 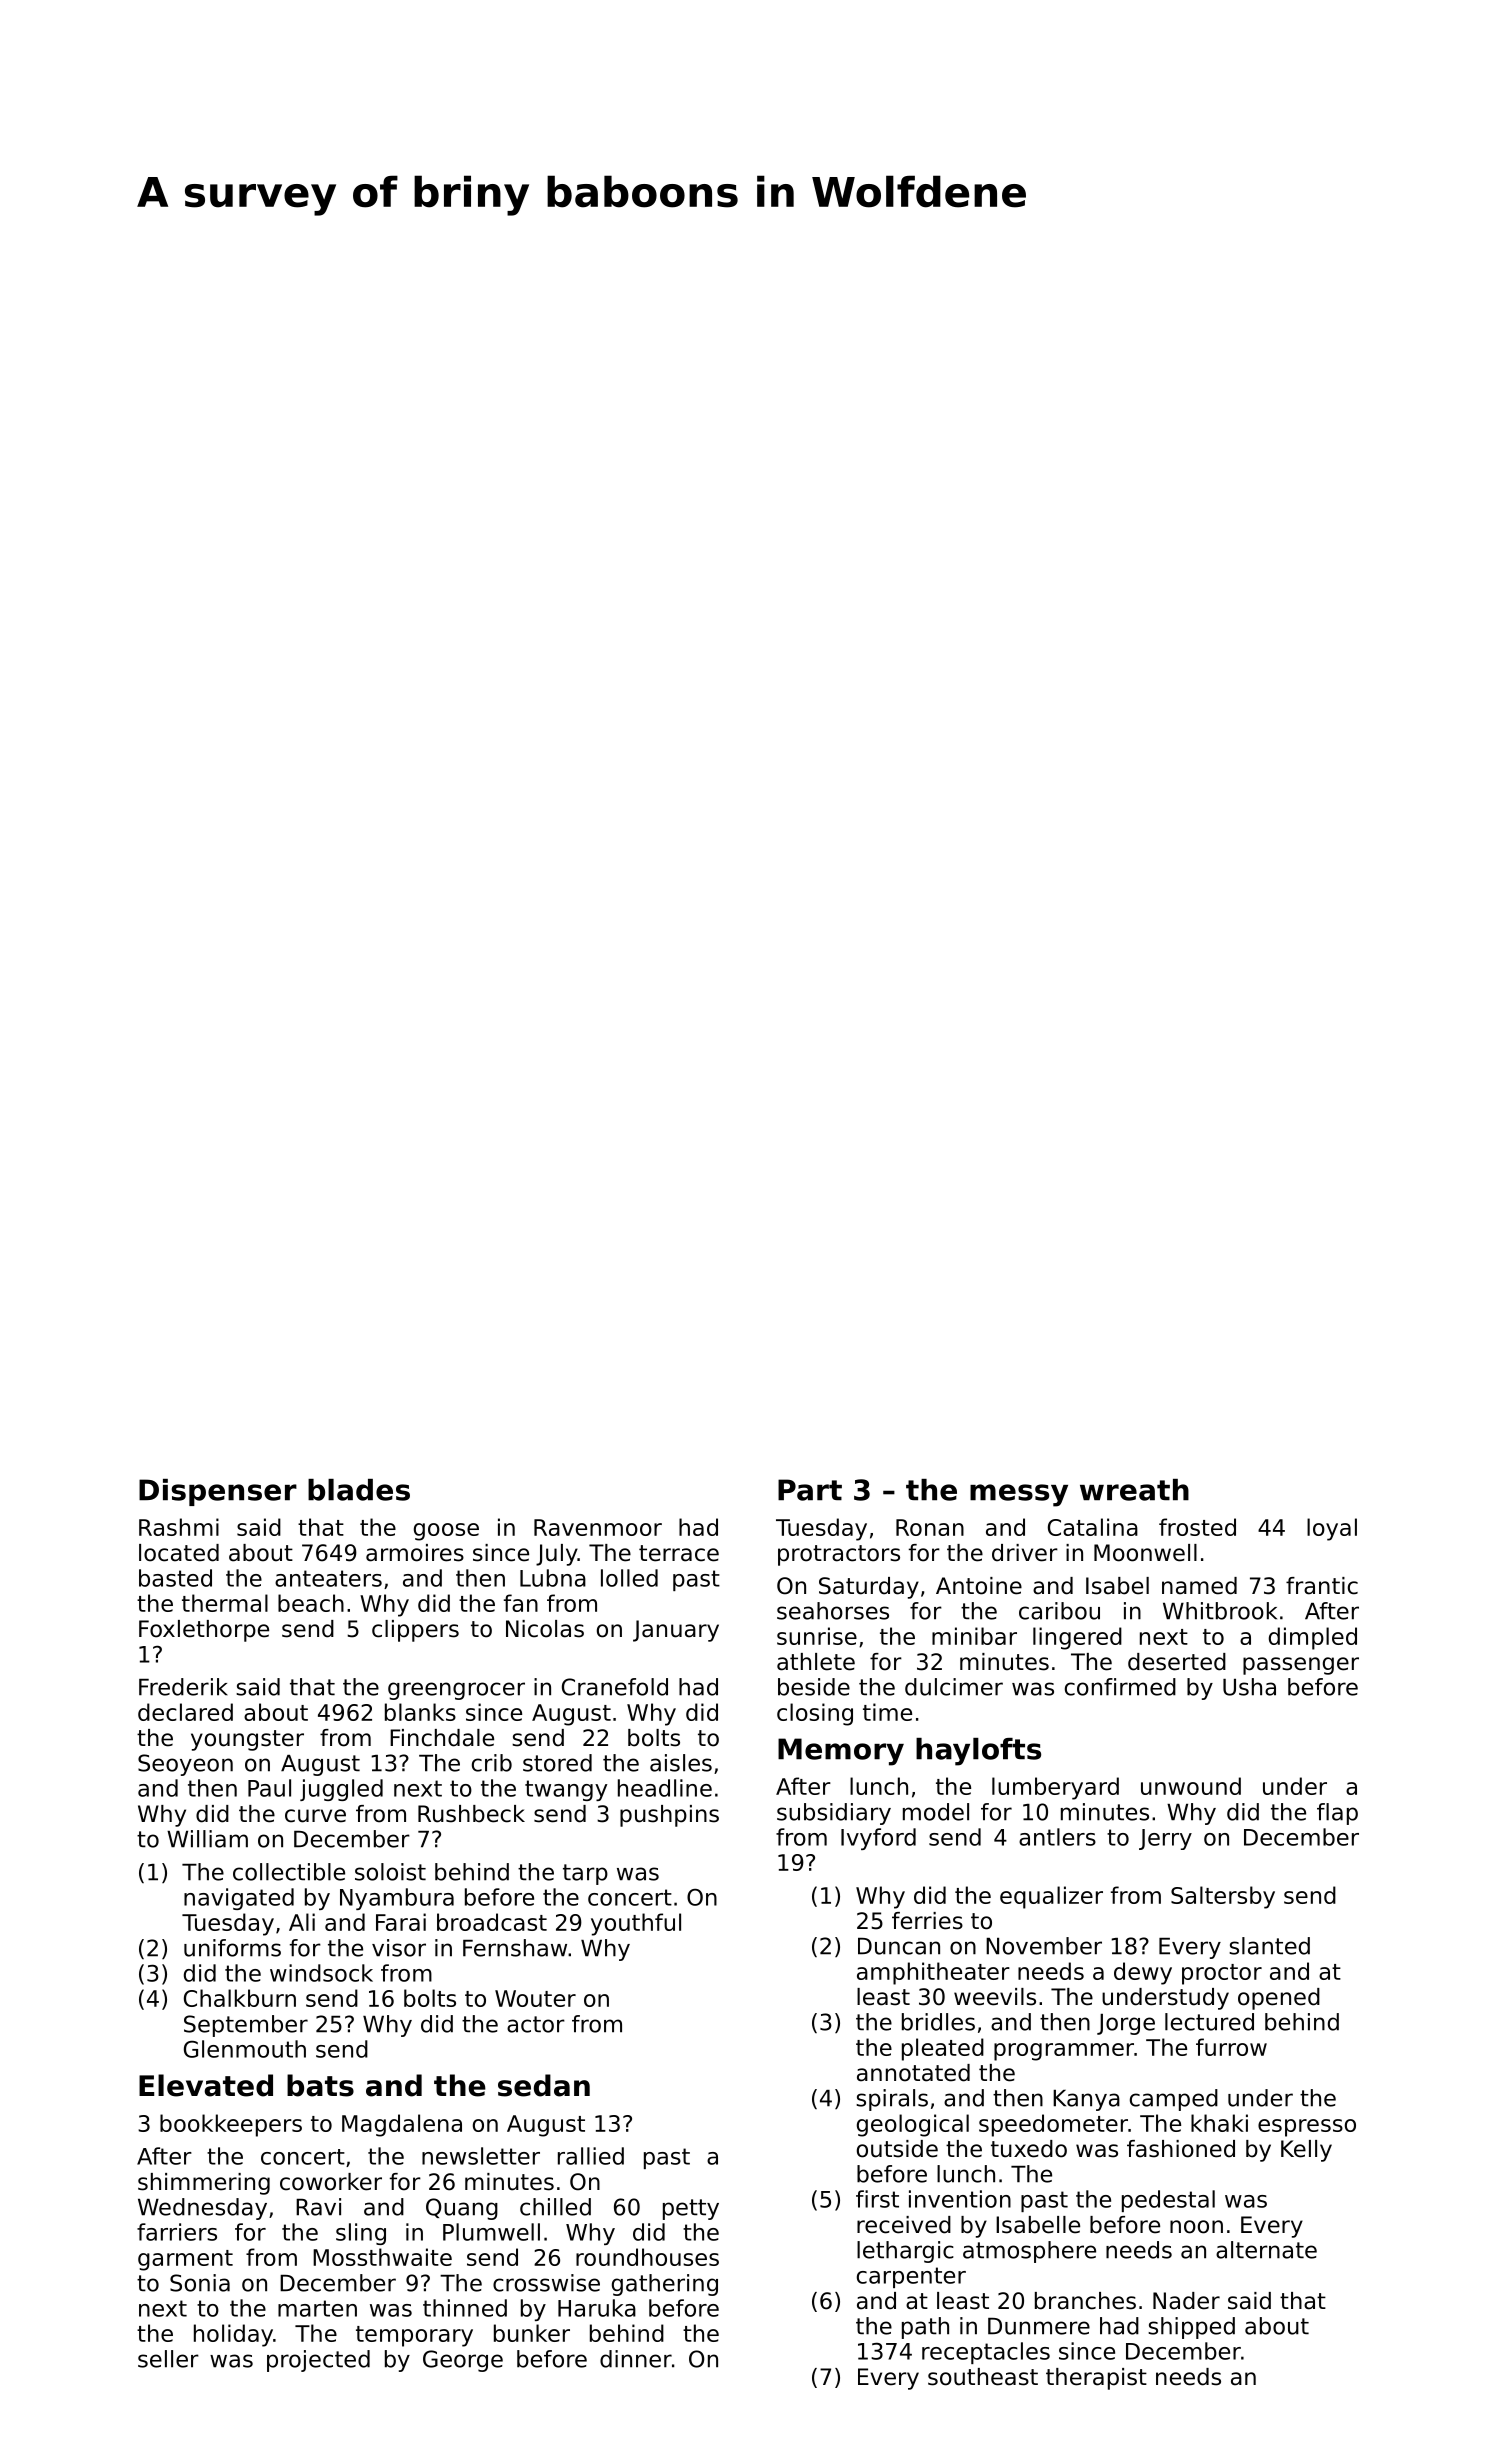 I want to click on crib, so click(x=492, y=1763).
